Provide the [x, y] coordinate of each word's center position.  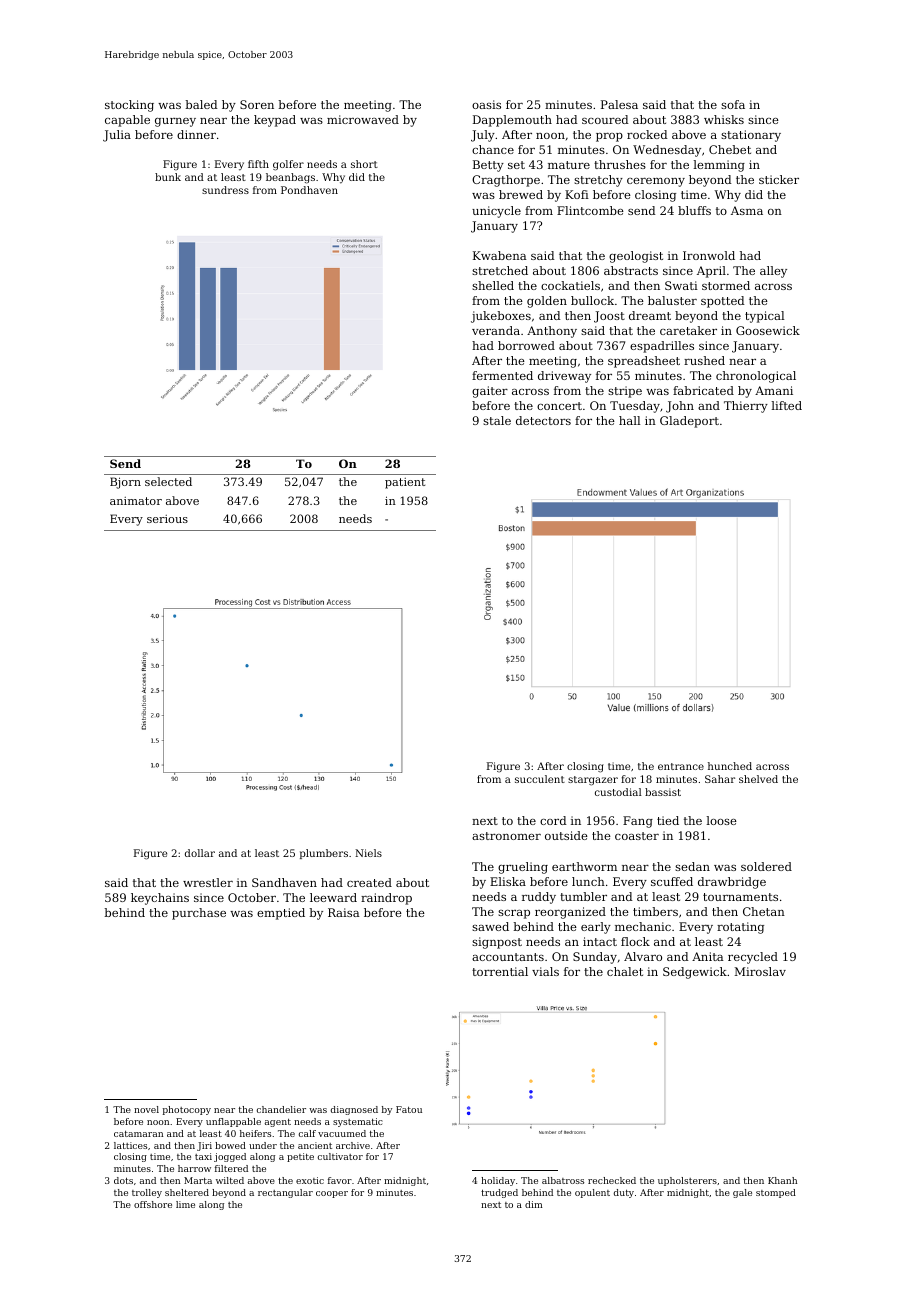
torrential [500, 971]
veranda [496, 330]
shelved [758, 779]
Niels [368, 853]
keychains [160, 899]
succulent [540, 779]
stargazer [593, 781]
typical [764, 317]
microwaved [363, 119]
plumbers [324, 854]
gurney [175, 122]
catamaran [138, 1134]
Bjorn [125, 483]
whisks [724, 119]
